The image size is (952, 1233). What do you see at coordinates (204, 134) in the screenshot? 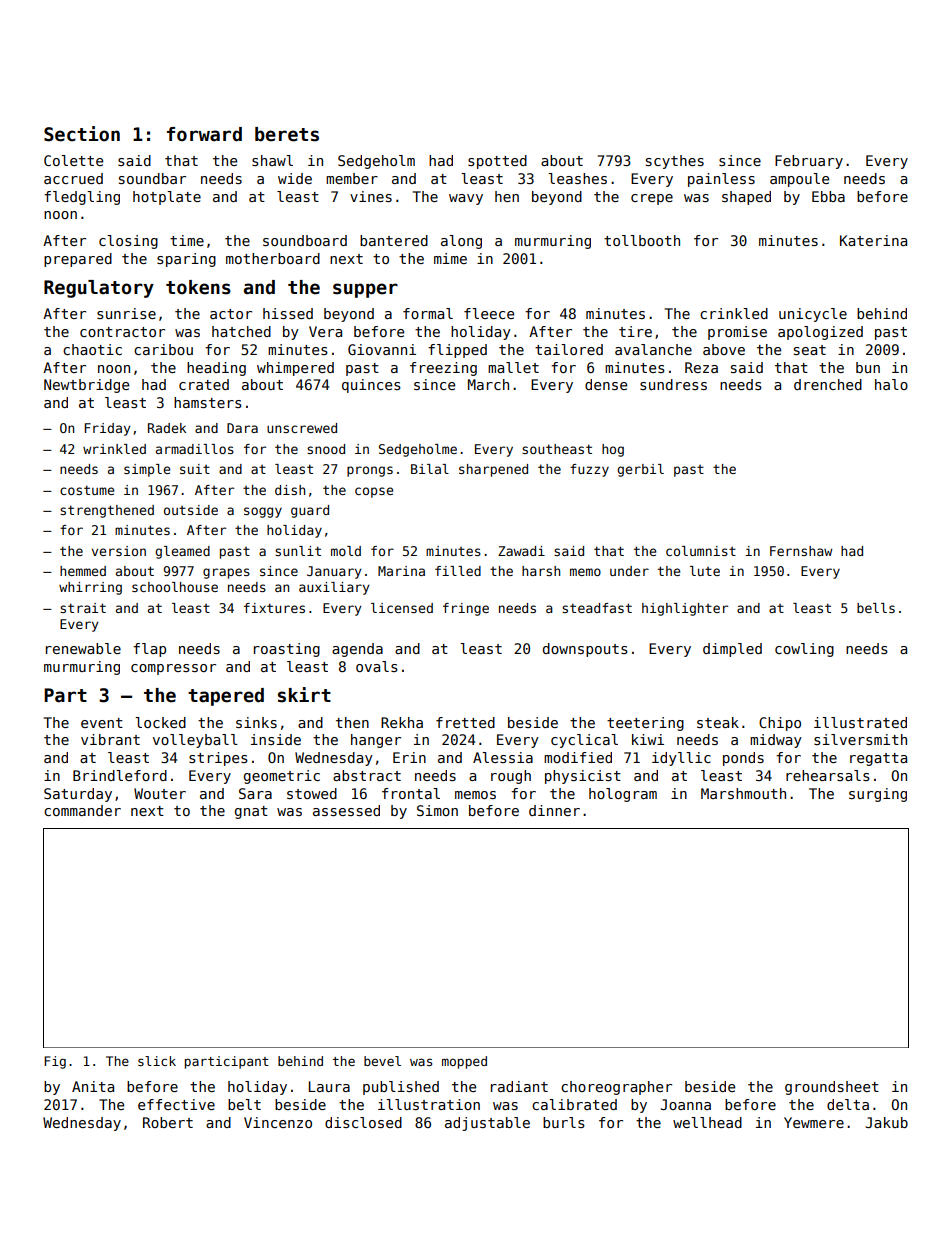
I see `forward` at bounding box center [204, 134].
